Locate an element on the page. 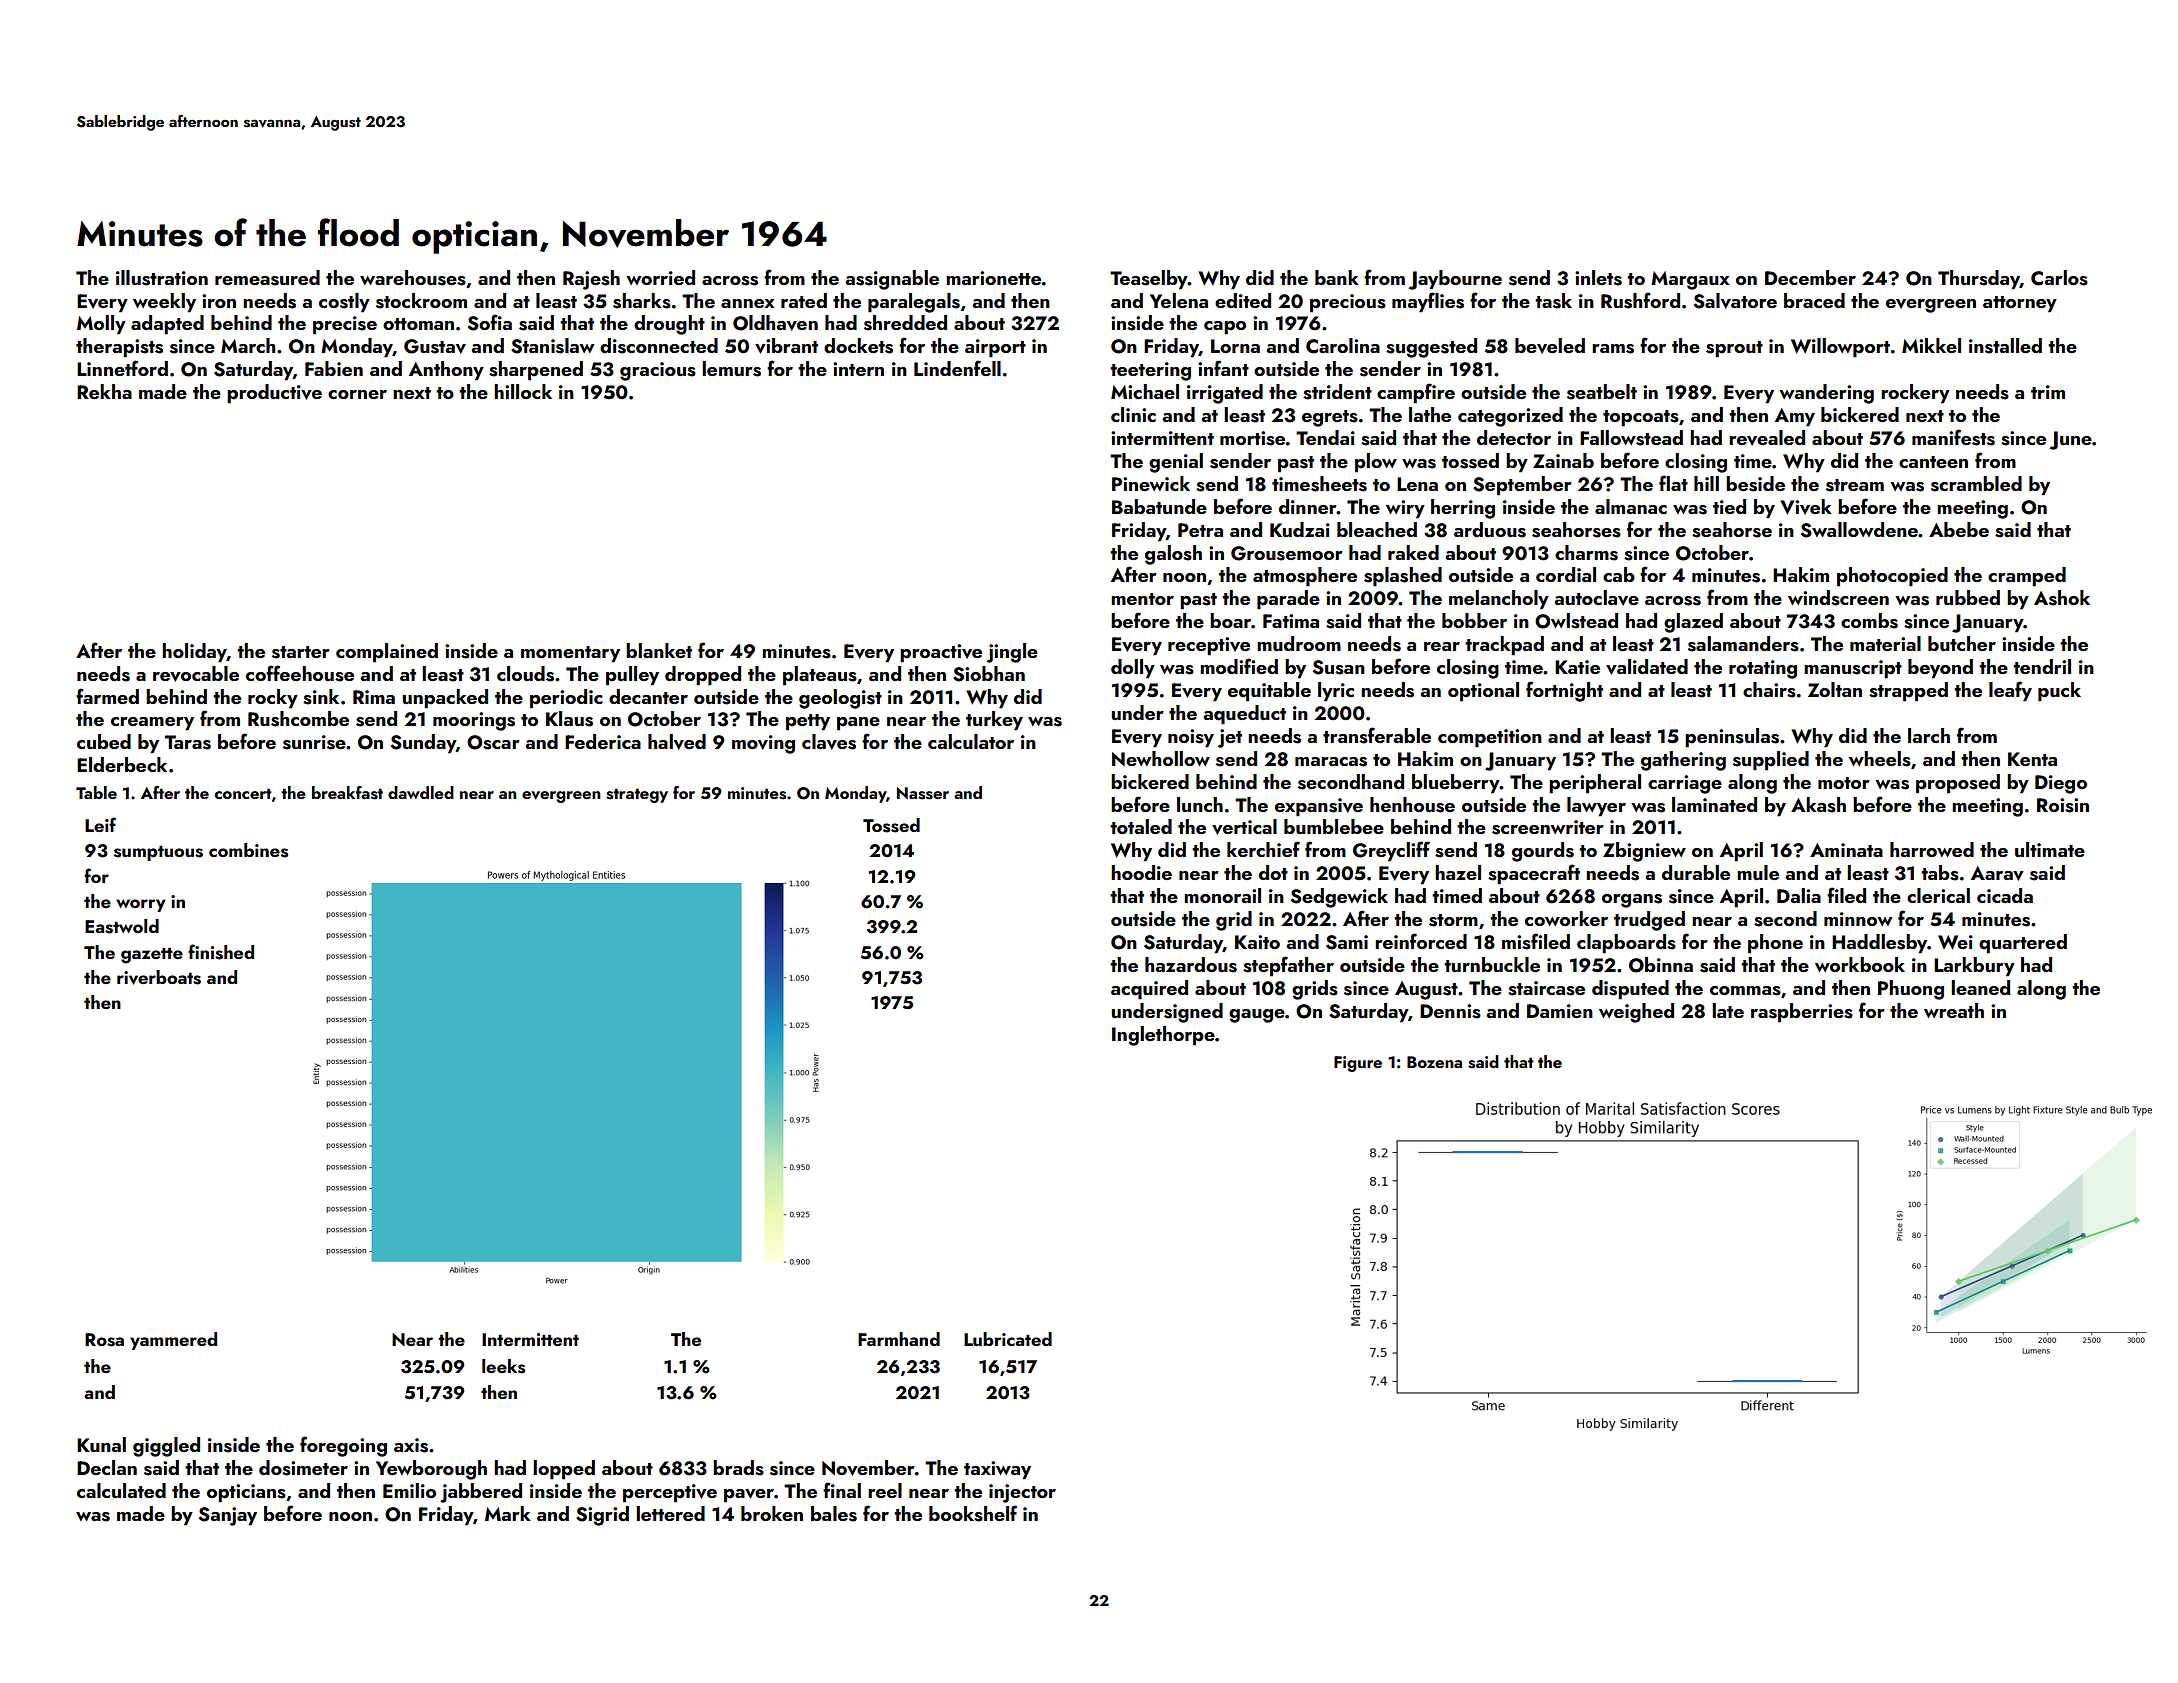 This page has width=2178, height=1683. finished is located at coordinates (221, 952).
